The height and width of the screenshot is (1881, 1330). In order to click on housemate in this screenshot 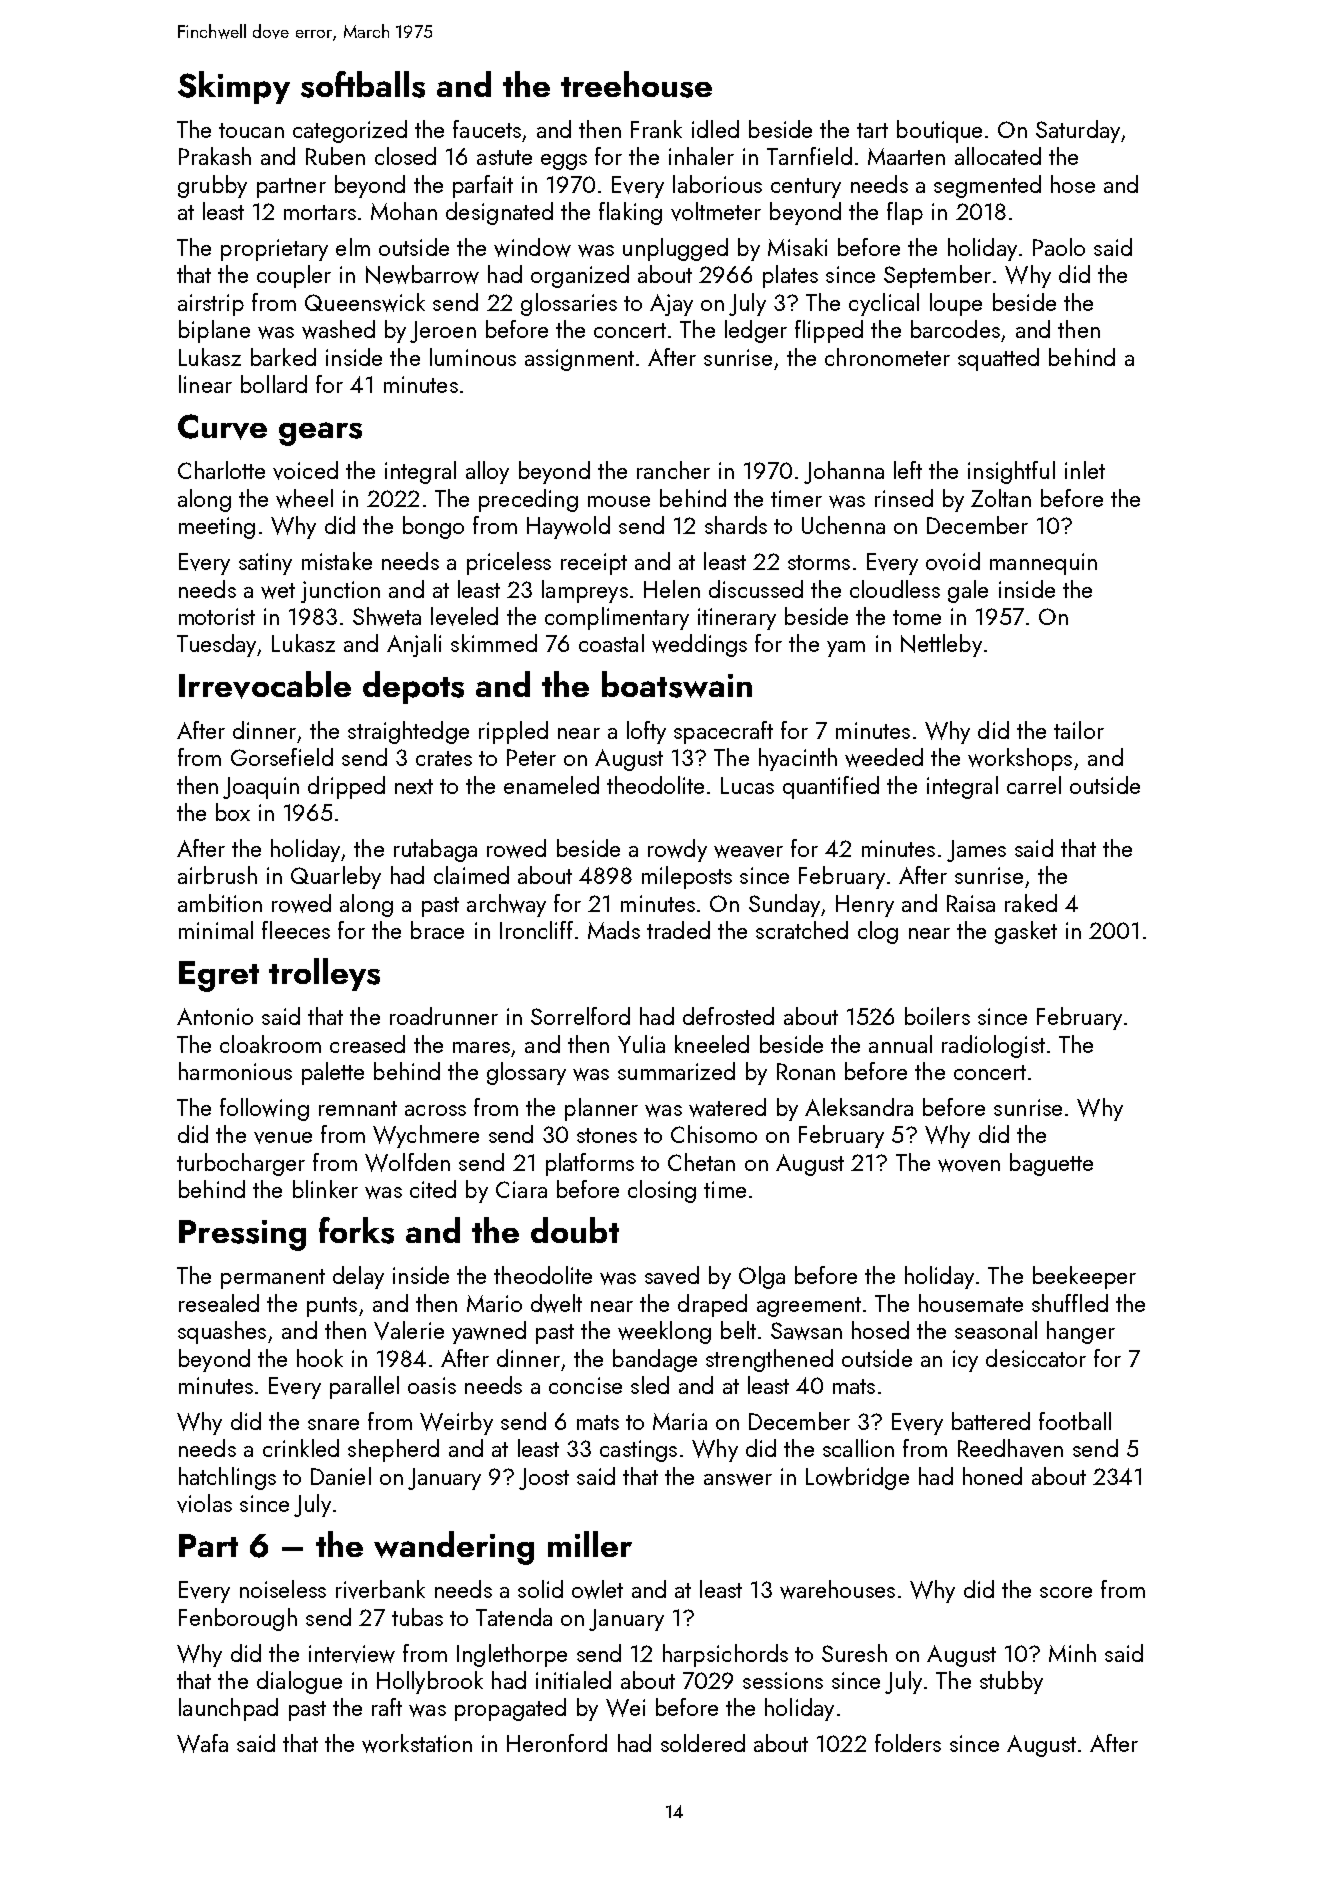, I will do `click(971, 1303)`.
